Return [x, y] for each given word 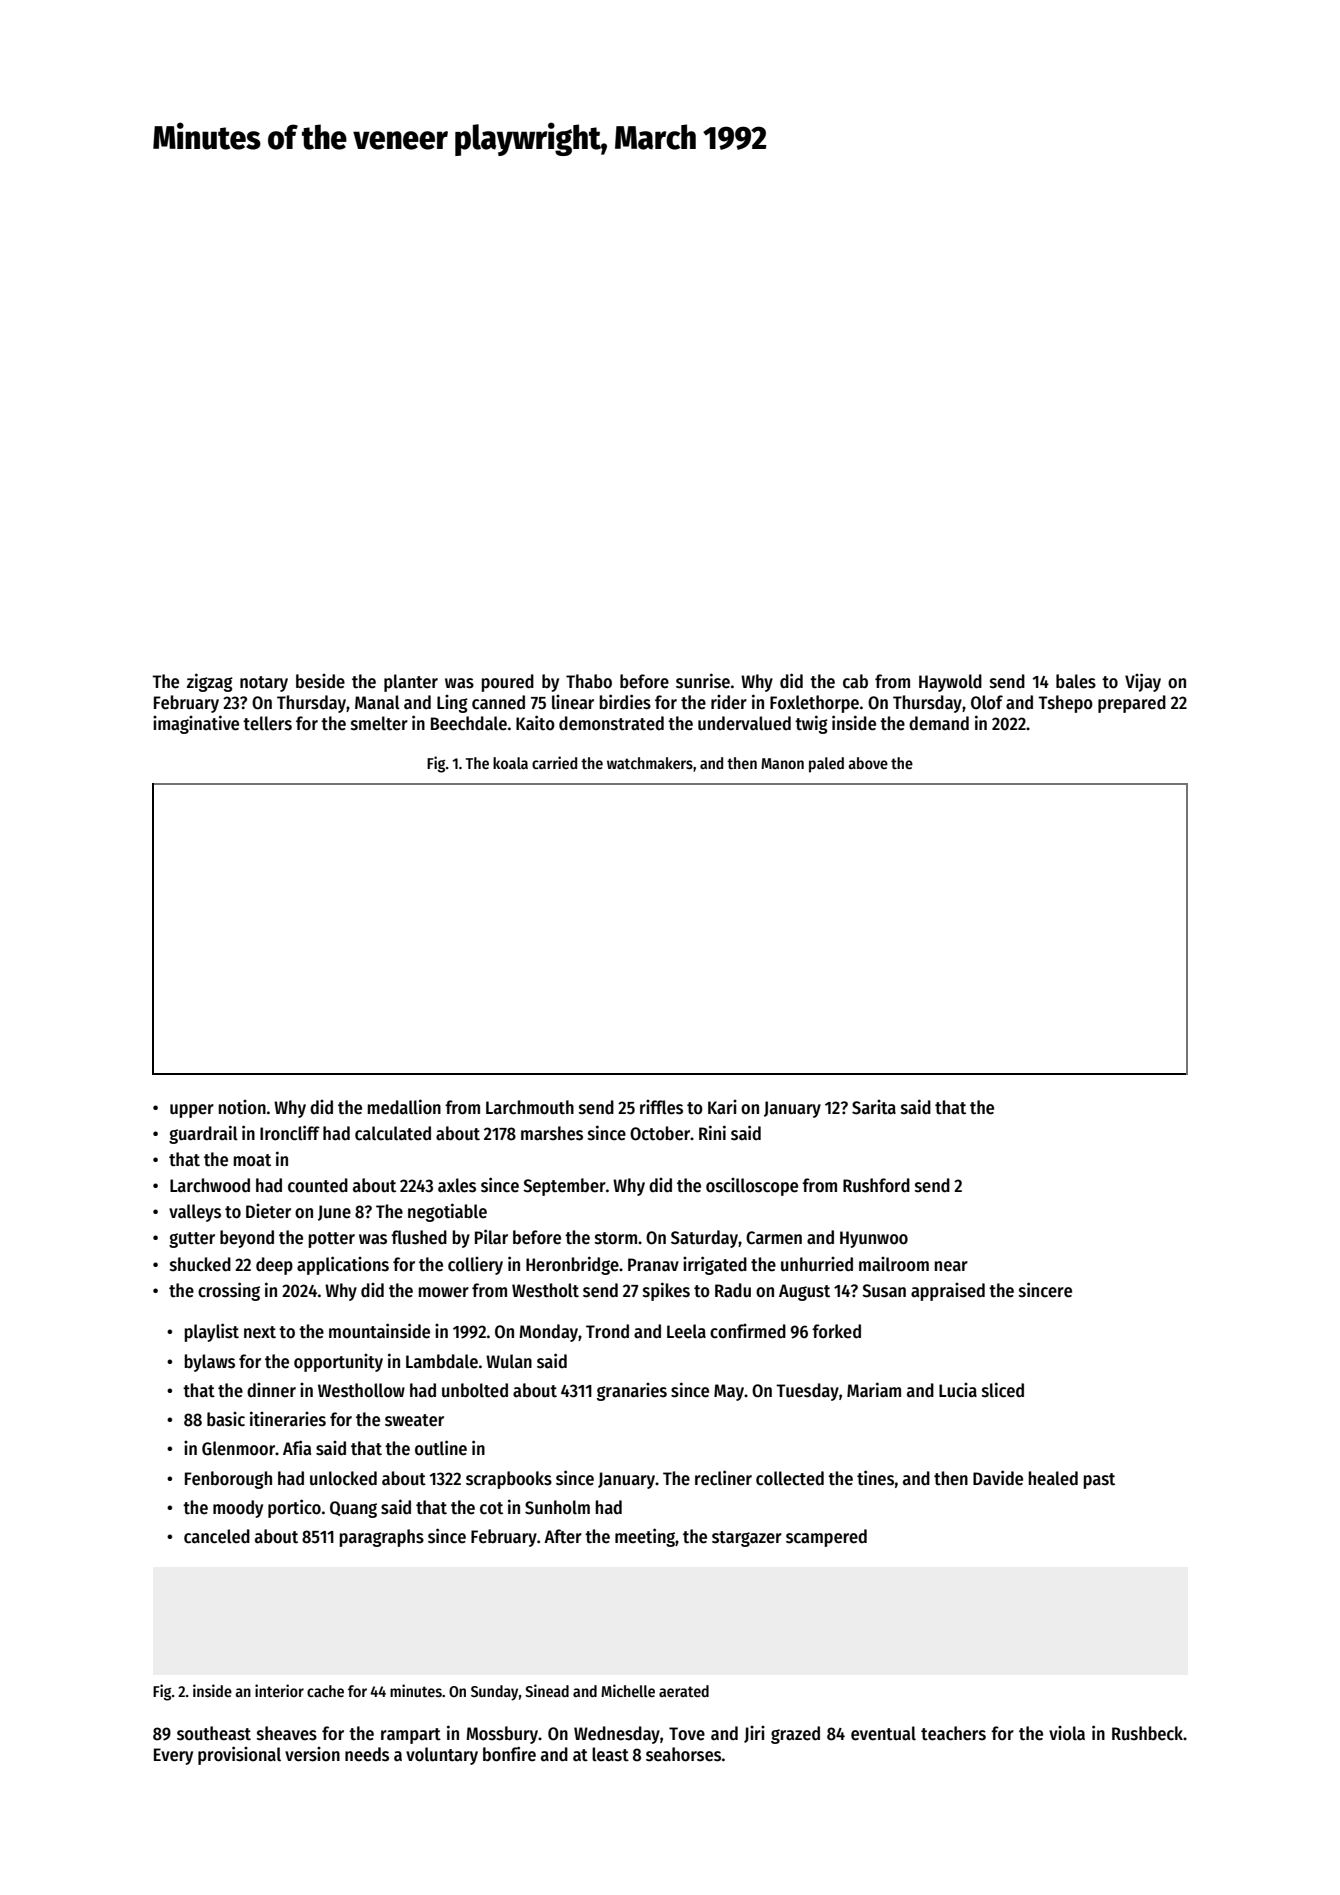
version [312, 1754]
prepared [1132, 704]
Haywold [950, 683]
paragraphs [382, 1538]
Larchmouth [530, 1107]
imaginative [196, 724]
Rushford [876, 1185]
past [1099, 1481]
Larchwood [210, 1185]
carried [554, 762]
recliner [723, 1478]
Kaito [535, 723]
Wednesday [617, 1735]
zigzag [210, 682]
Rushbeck [1147, 1733]
